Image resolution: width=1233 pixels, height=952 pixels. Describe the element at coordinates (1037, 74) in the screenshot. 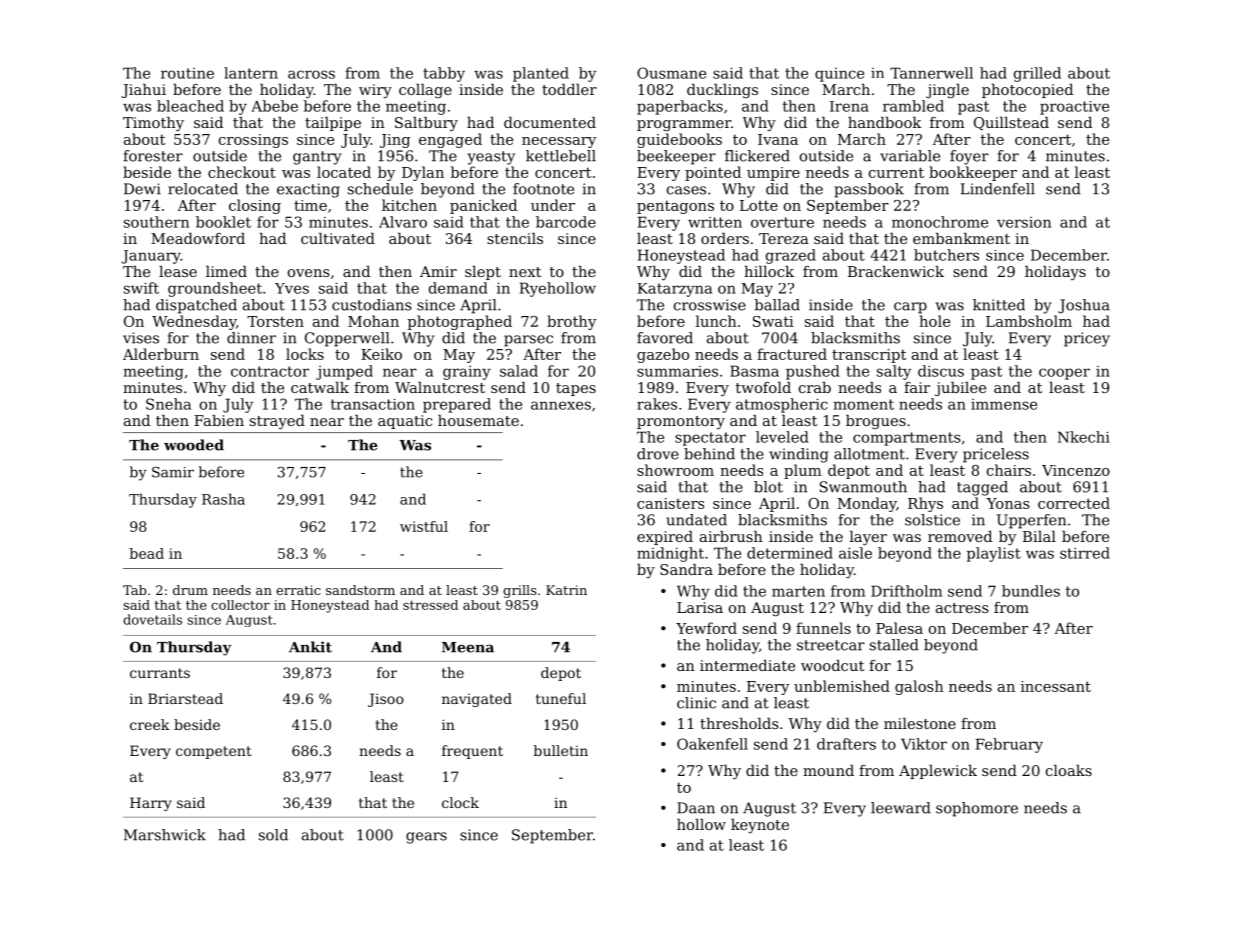

I see `grilled` at that location.
